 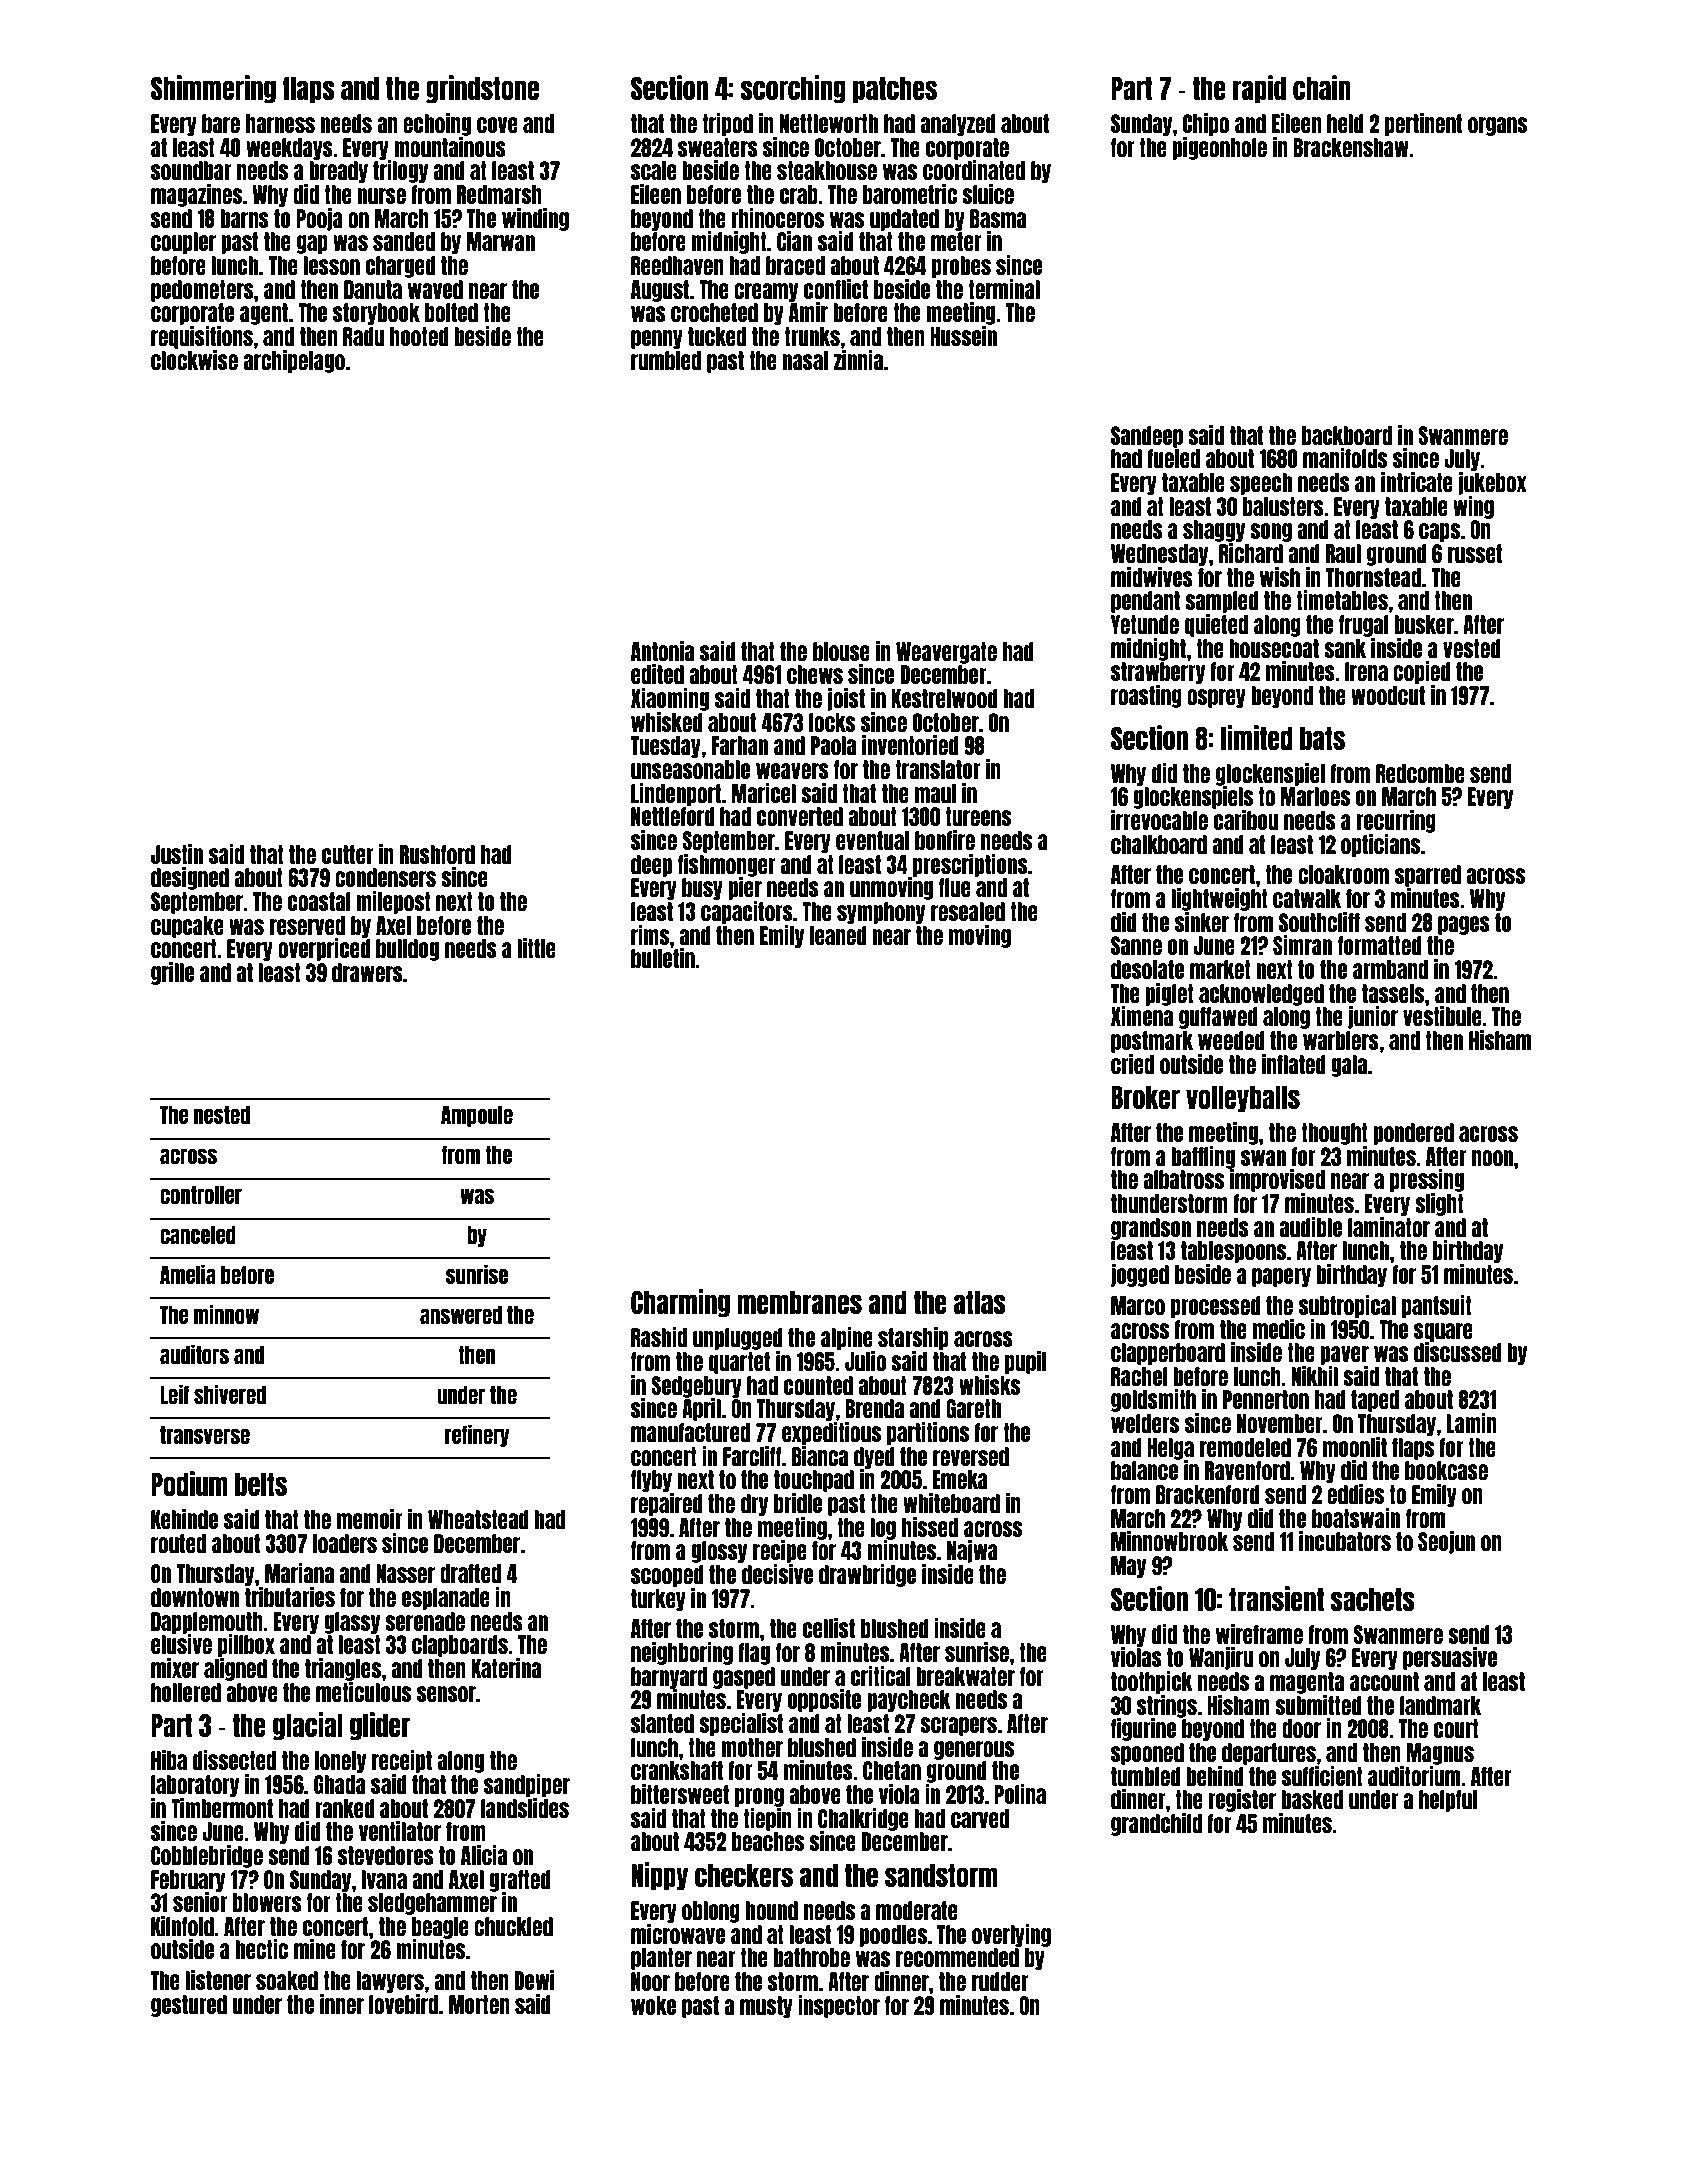 What do you see at coordinates (222, 1115) in the document?
I see `nested` at bounding box center [222, 1115].
